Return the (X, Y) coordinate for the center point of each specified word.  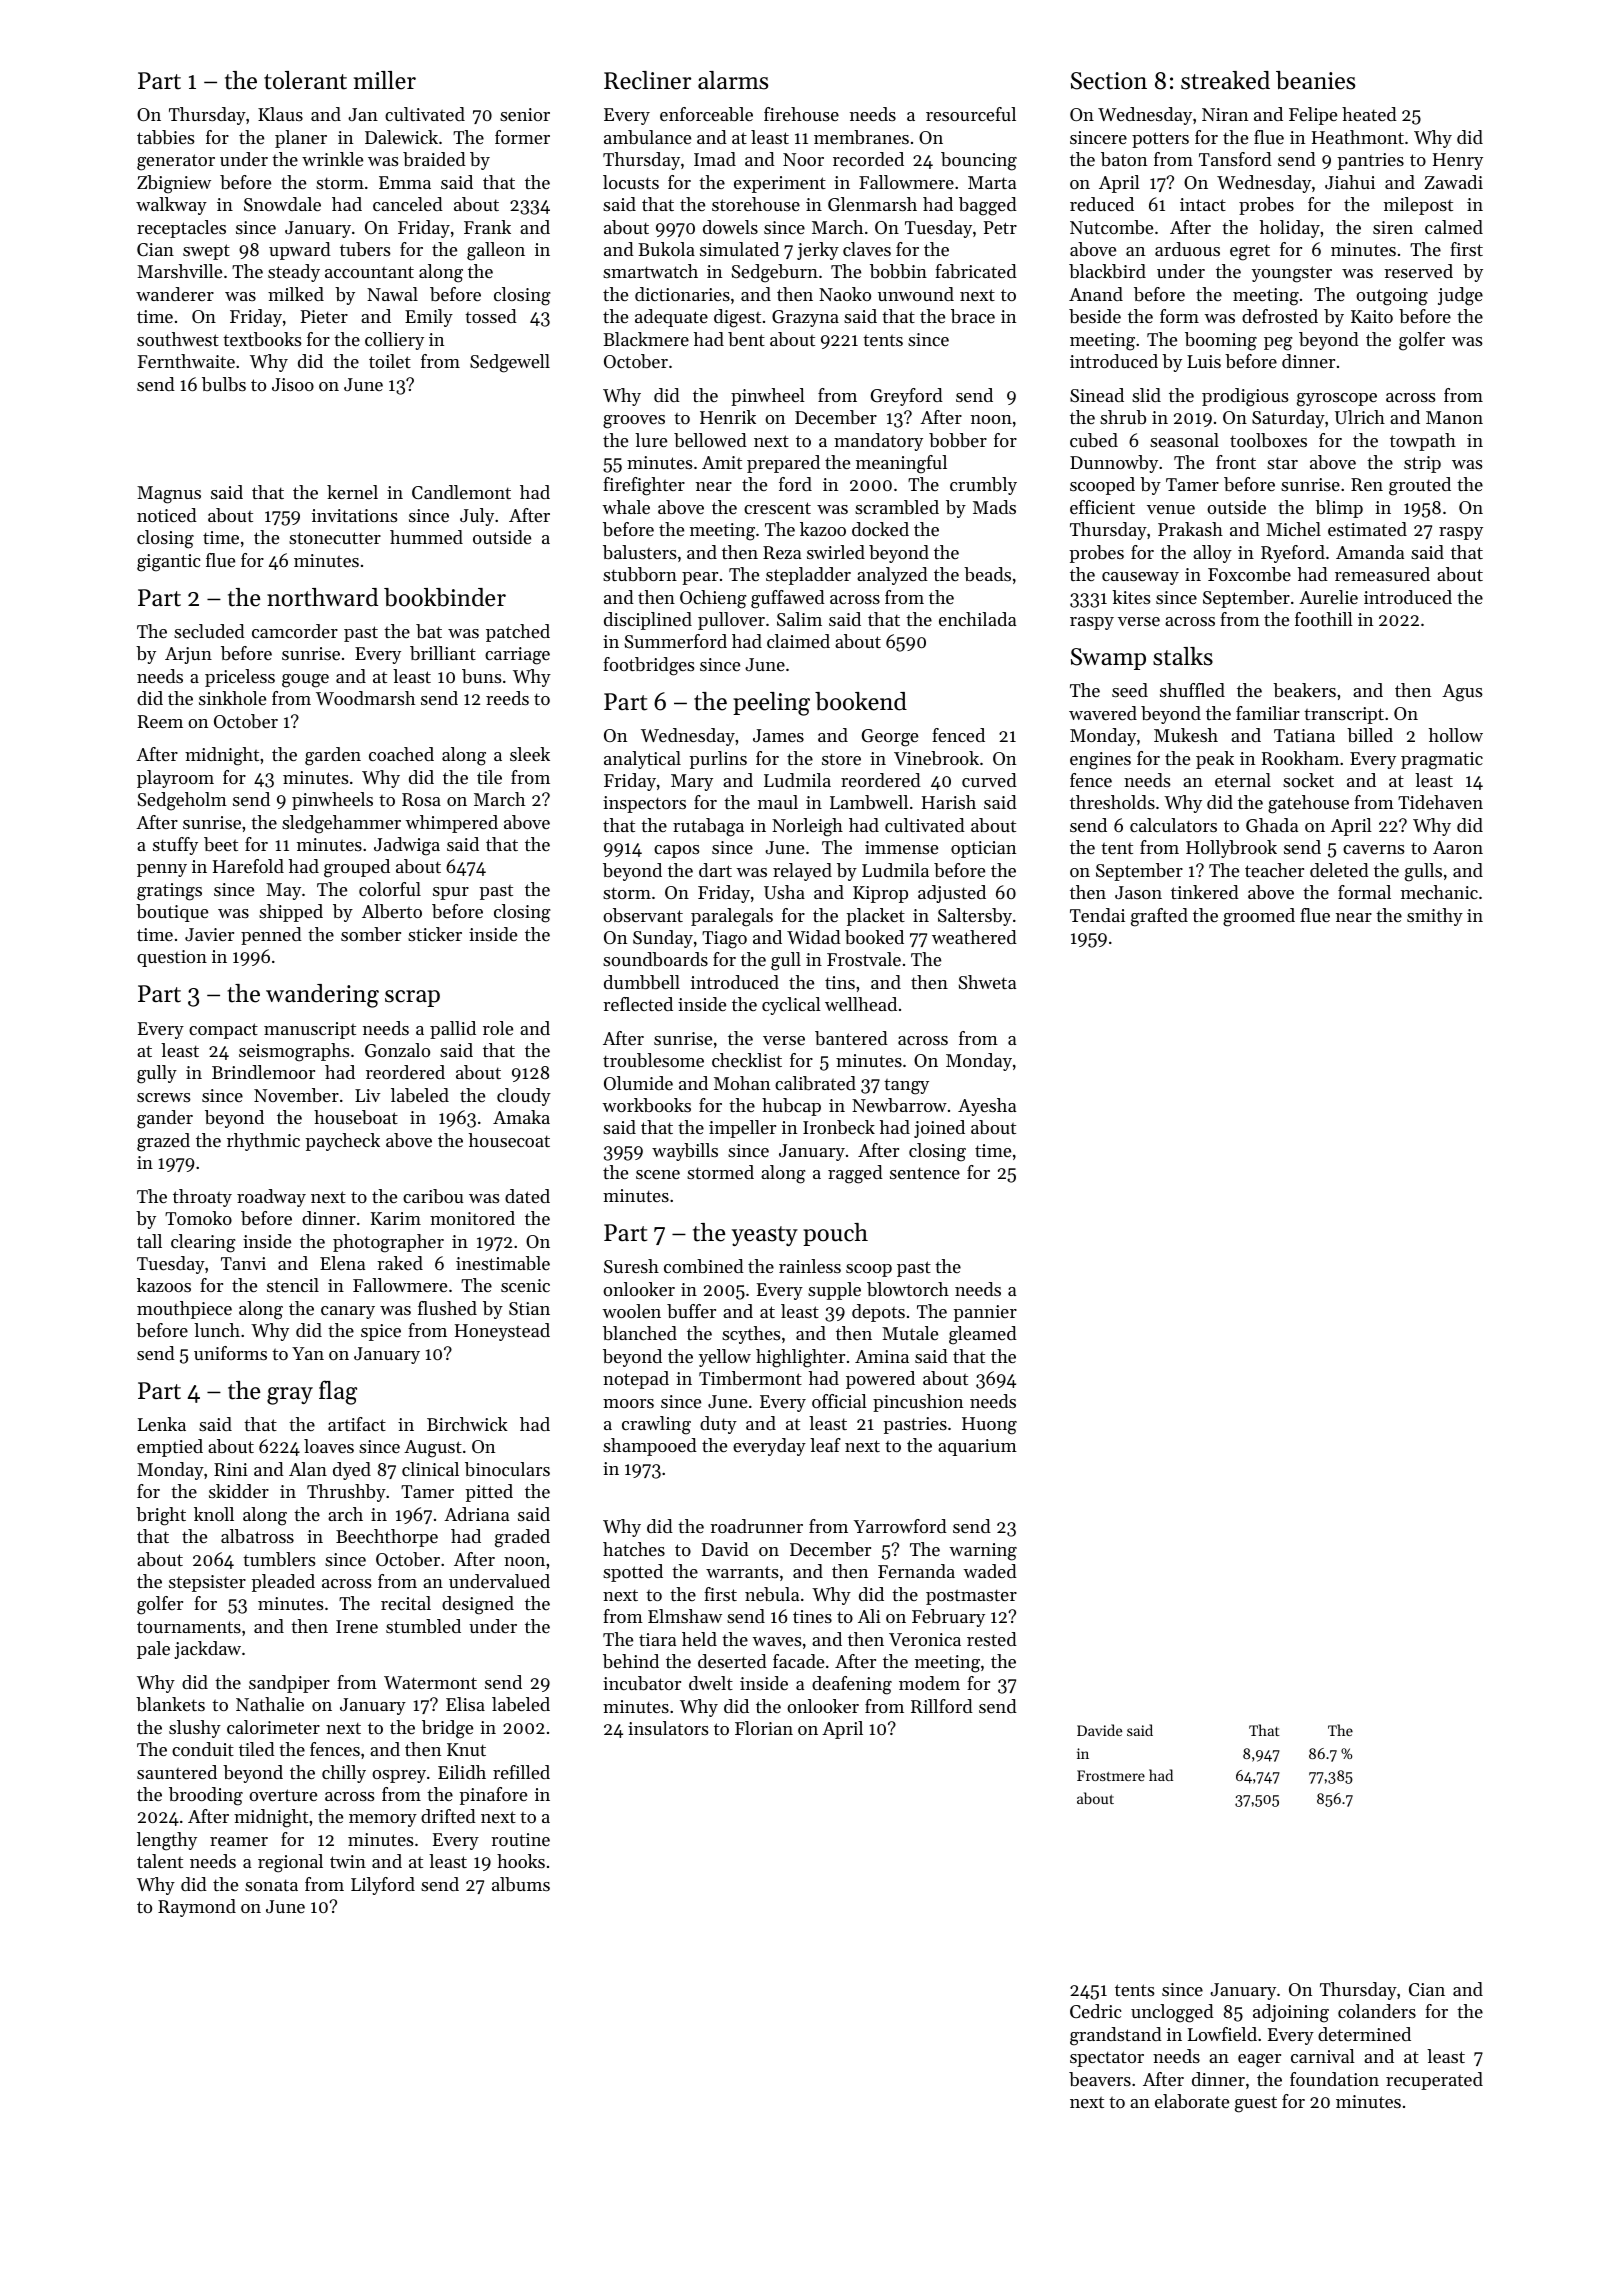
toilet (390, 361)
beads (987, 574)
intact (1203, 204)
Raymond (197, 1908)
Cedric (1095, 2011)
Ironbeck (839, 1127)
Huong (989, 1426)
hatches (634, 1549)
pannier (985, 1313)
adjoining (1291, 2013)
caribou (433, 1196)
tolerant (305, 80)
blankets (170, 1704)
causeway (1140, 578)
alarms (733, 80)
